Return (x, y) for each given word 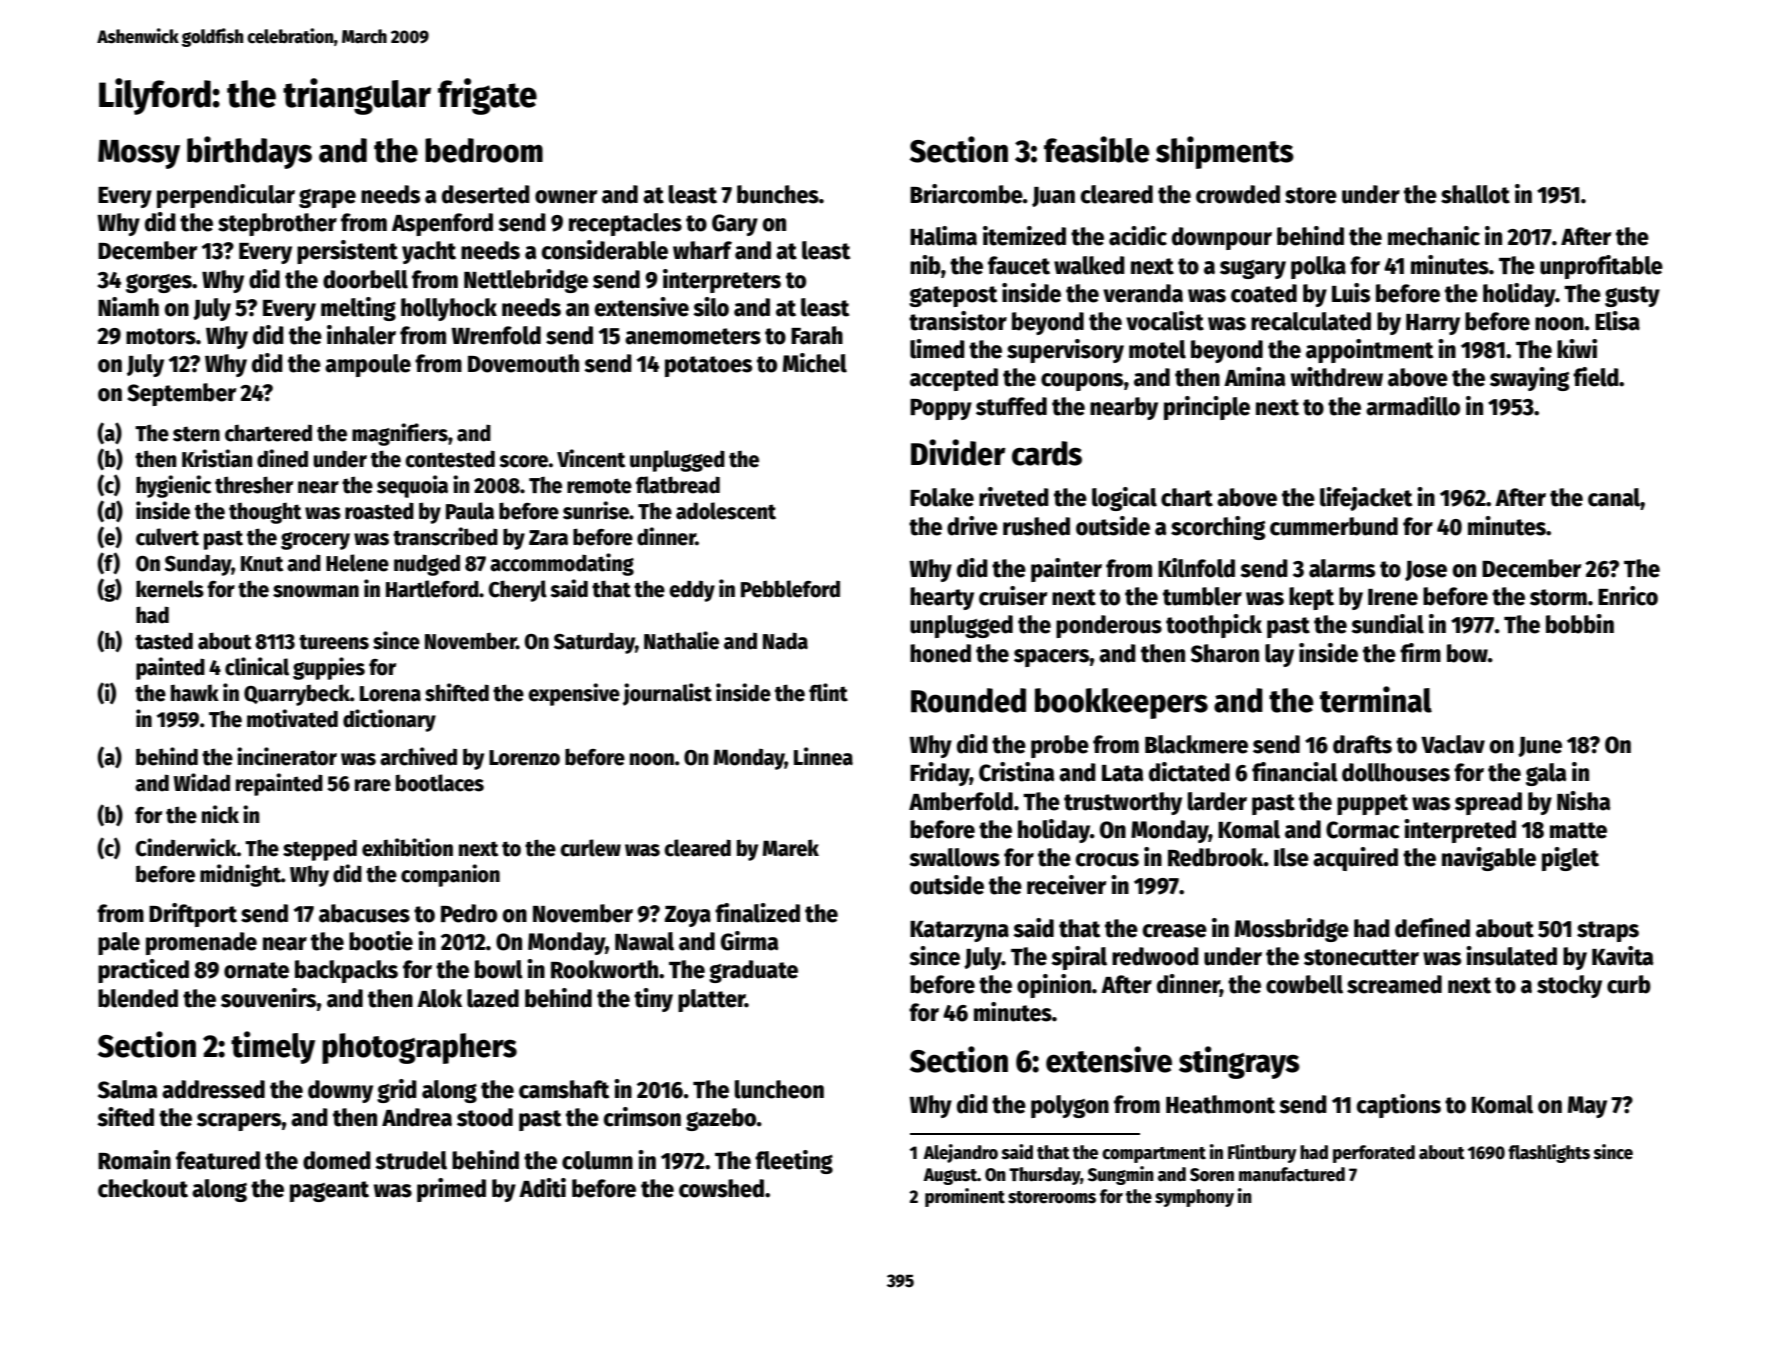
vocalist (1165, 321)
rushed (1036, 526)
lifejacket (1366, 499)
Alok (439, 998)
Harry (1433, 324)
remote (599, 486)
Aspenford (442, 224)
